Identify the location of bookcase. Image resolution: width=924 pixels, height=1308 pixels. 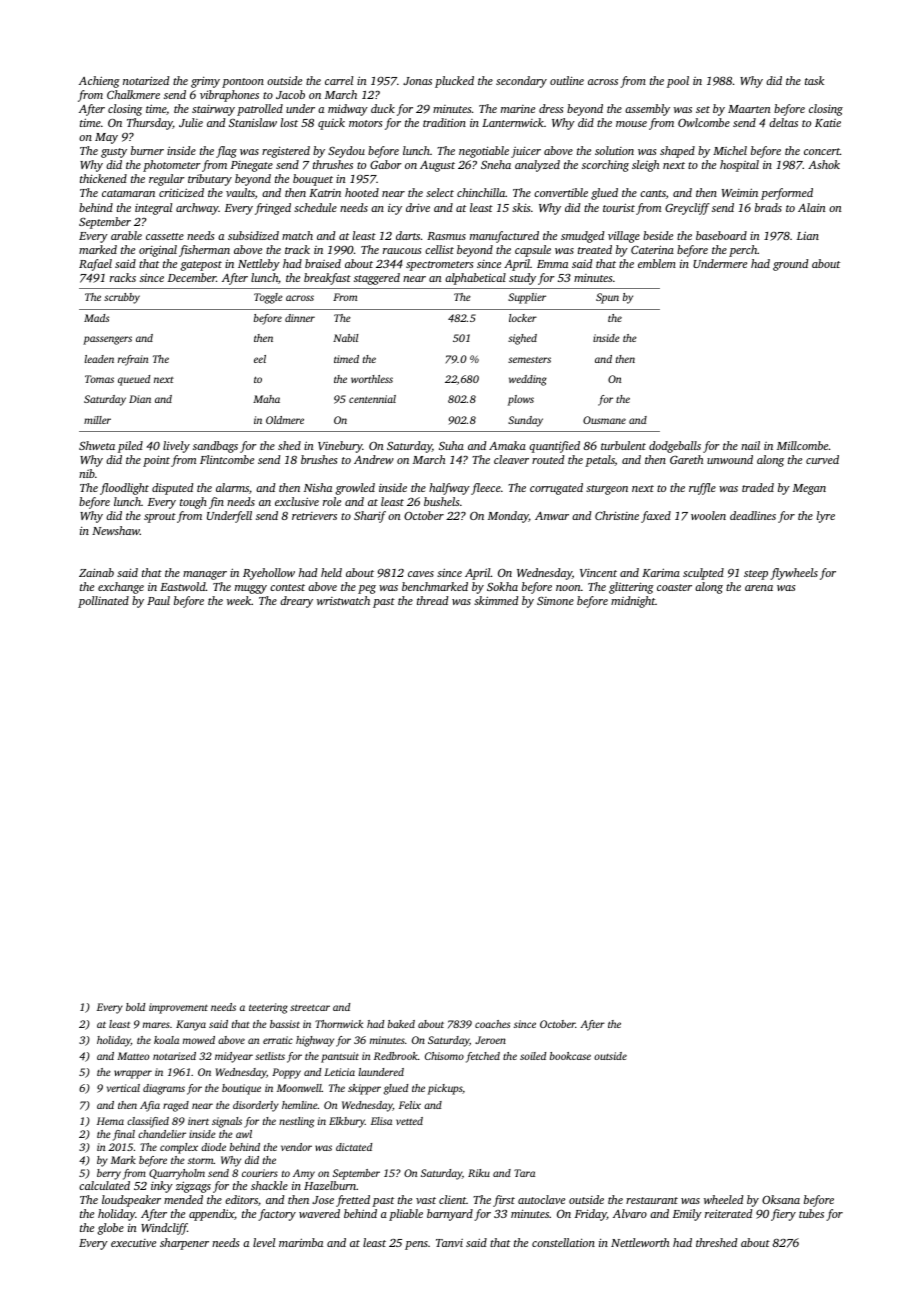
(570, 1056).
